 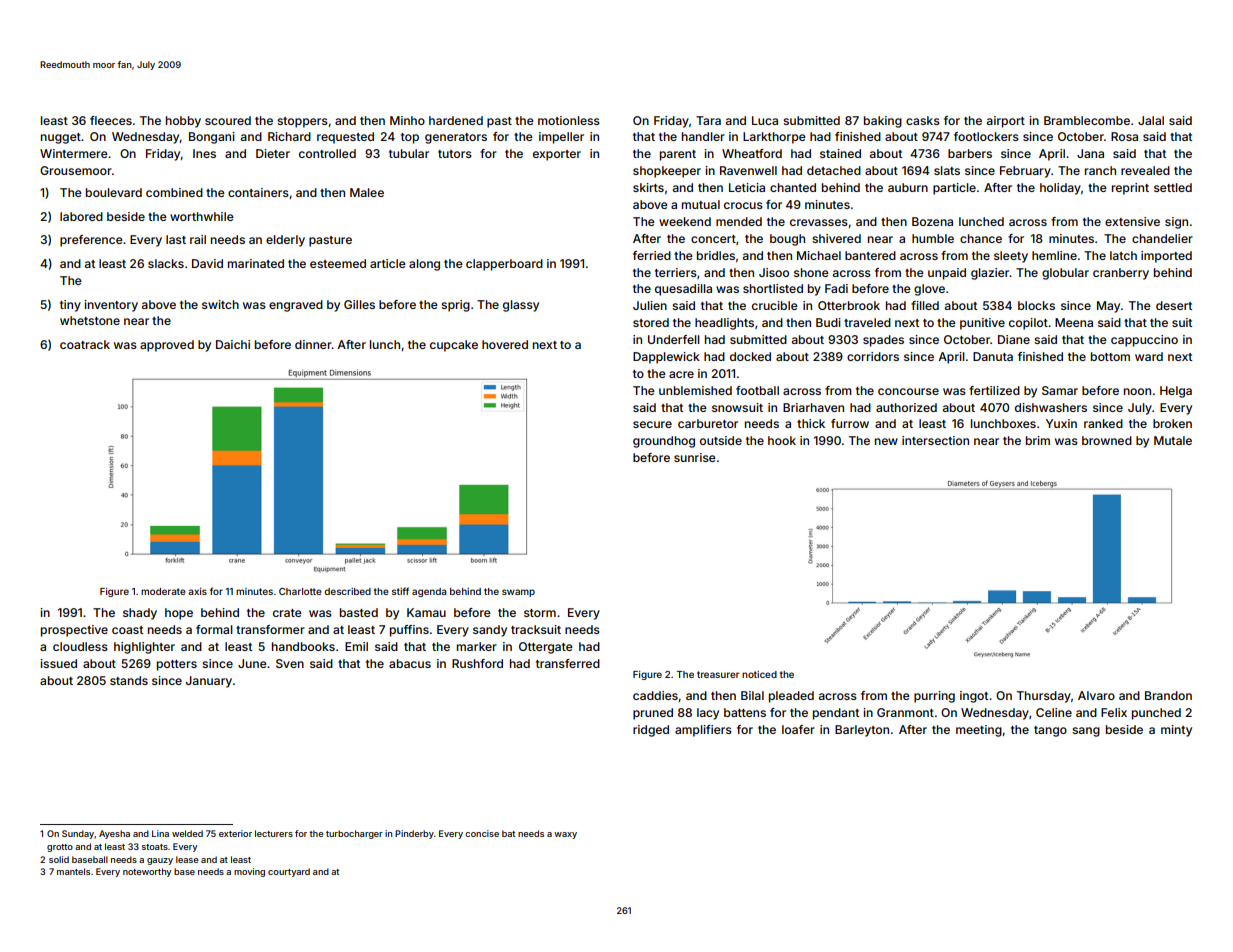 What do you see at coordinates (202, 216) in the page?
I see `worthwhile` at bounding box center [202, 216].
